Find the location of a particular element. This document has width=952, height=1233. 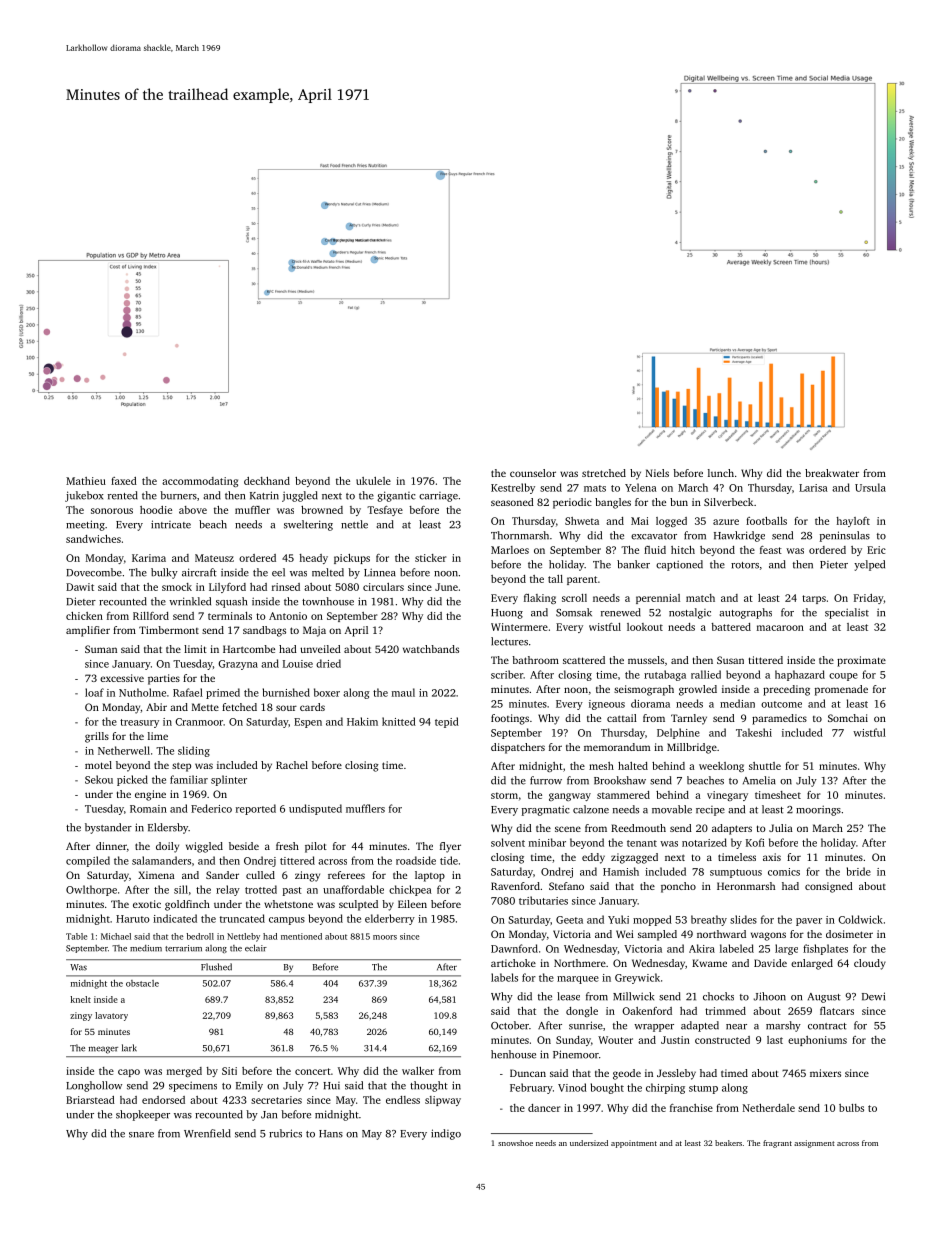

artichoke is located at coordinates (513, 963).
